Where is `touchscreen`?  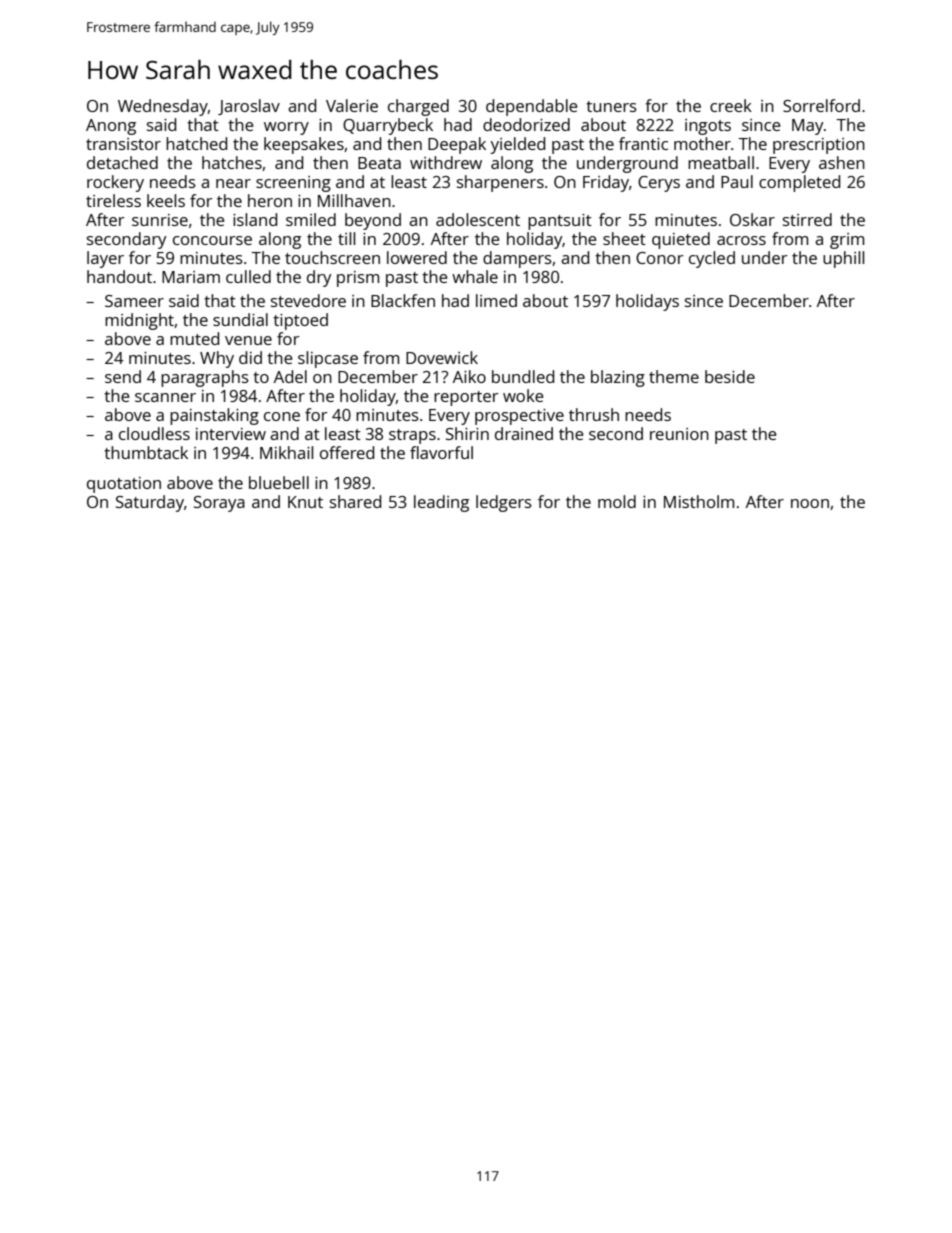
touchscreen is located at coordinates (332, 257).
